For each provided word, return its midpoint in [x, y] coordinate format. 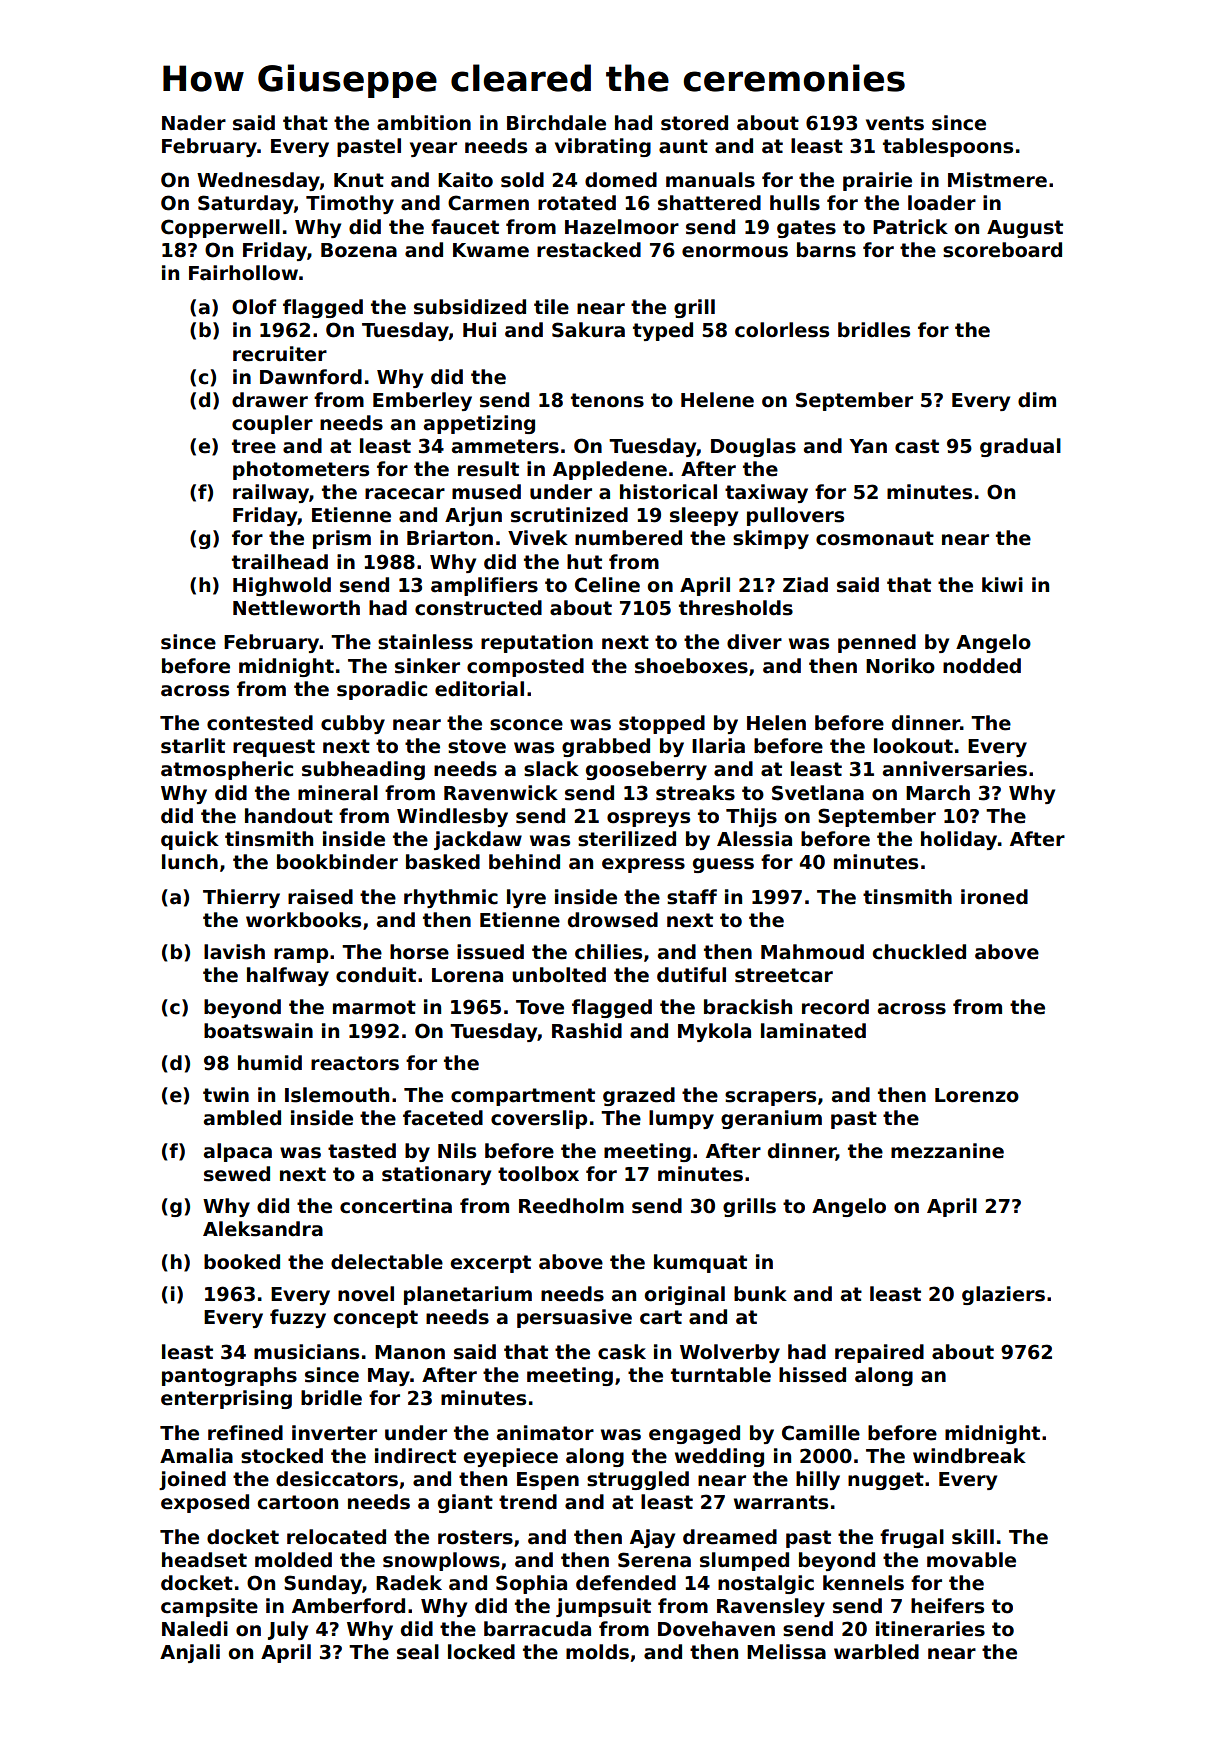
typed [663, 331]
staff [692, 897]
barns [826, 250]
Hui [479, 330]
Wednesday [258, 181]
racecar [405, 494]
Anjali [190, 1653]
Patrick [910, 227]
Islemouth [337, 1095]
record [835, 1007]
